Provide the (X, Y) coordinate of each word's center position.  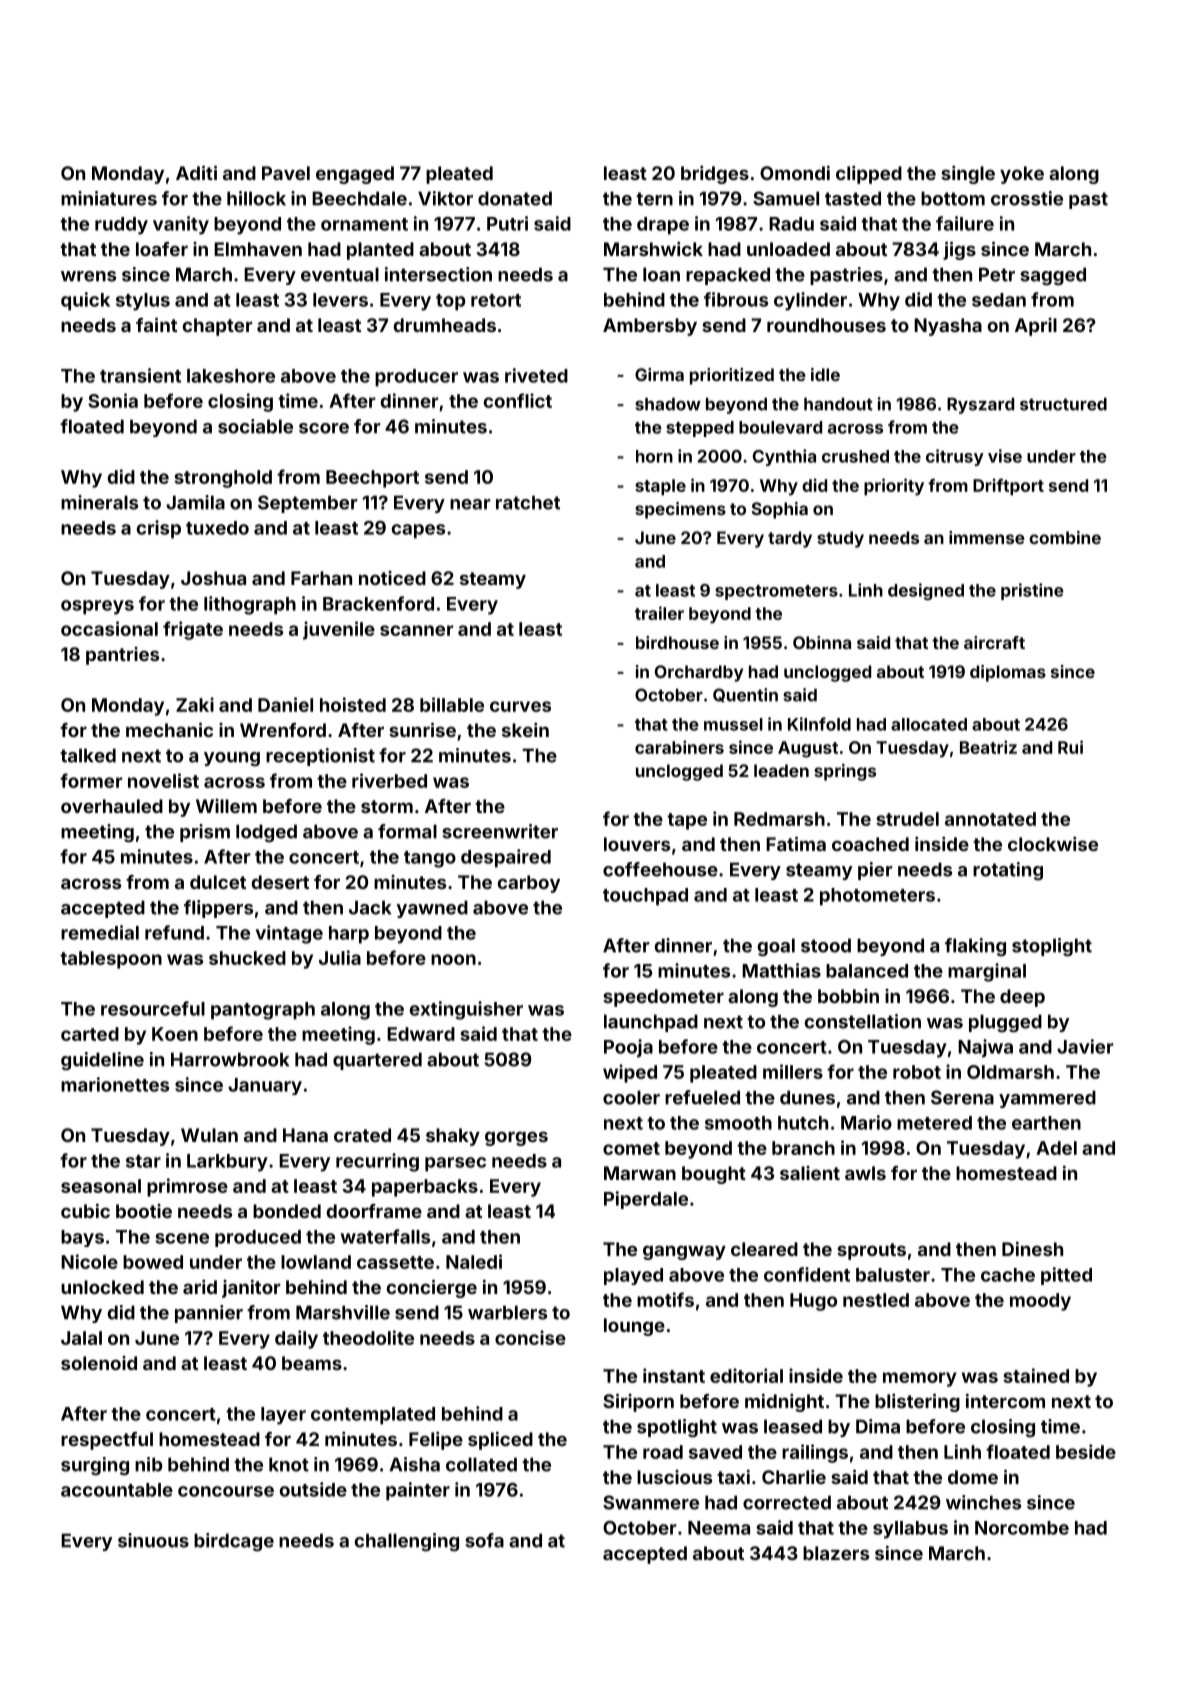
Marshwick (653, 249)
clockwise (1053, 844)
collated (481, 1464)
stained (1036, 1375)
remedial (100, 932)
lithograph (250, 605)
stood (826, 945)
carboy (529, 884)
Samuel (786, 198)
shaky (453, 1137)
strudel (907, 819)
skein (525, 730)
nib (148, 1464)
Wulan (209, 1135)
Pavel (286, 173)
